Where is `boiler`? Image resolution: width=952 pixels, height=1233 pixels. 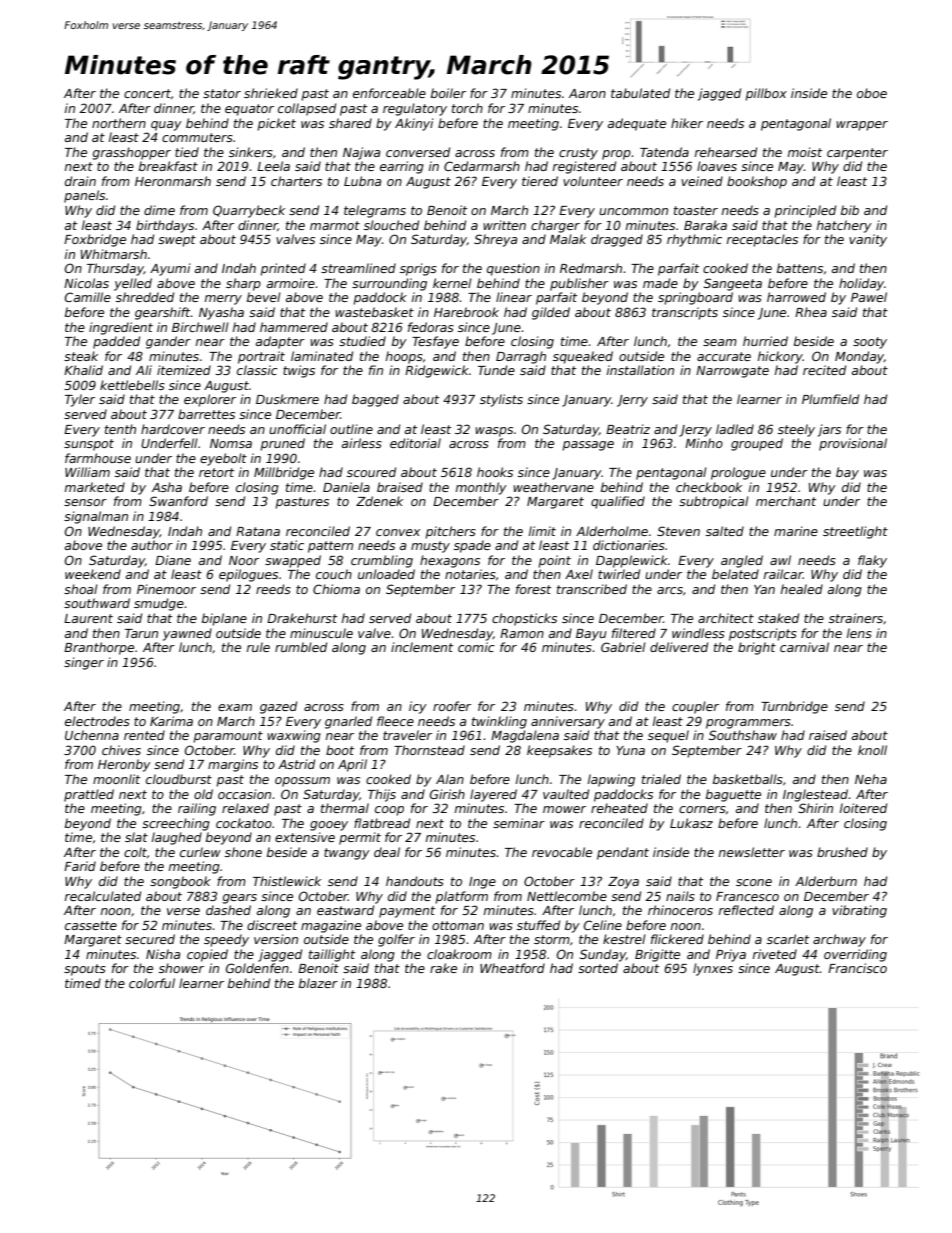 boiler is located at coordinates (448, 93).
